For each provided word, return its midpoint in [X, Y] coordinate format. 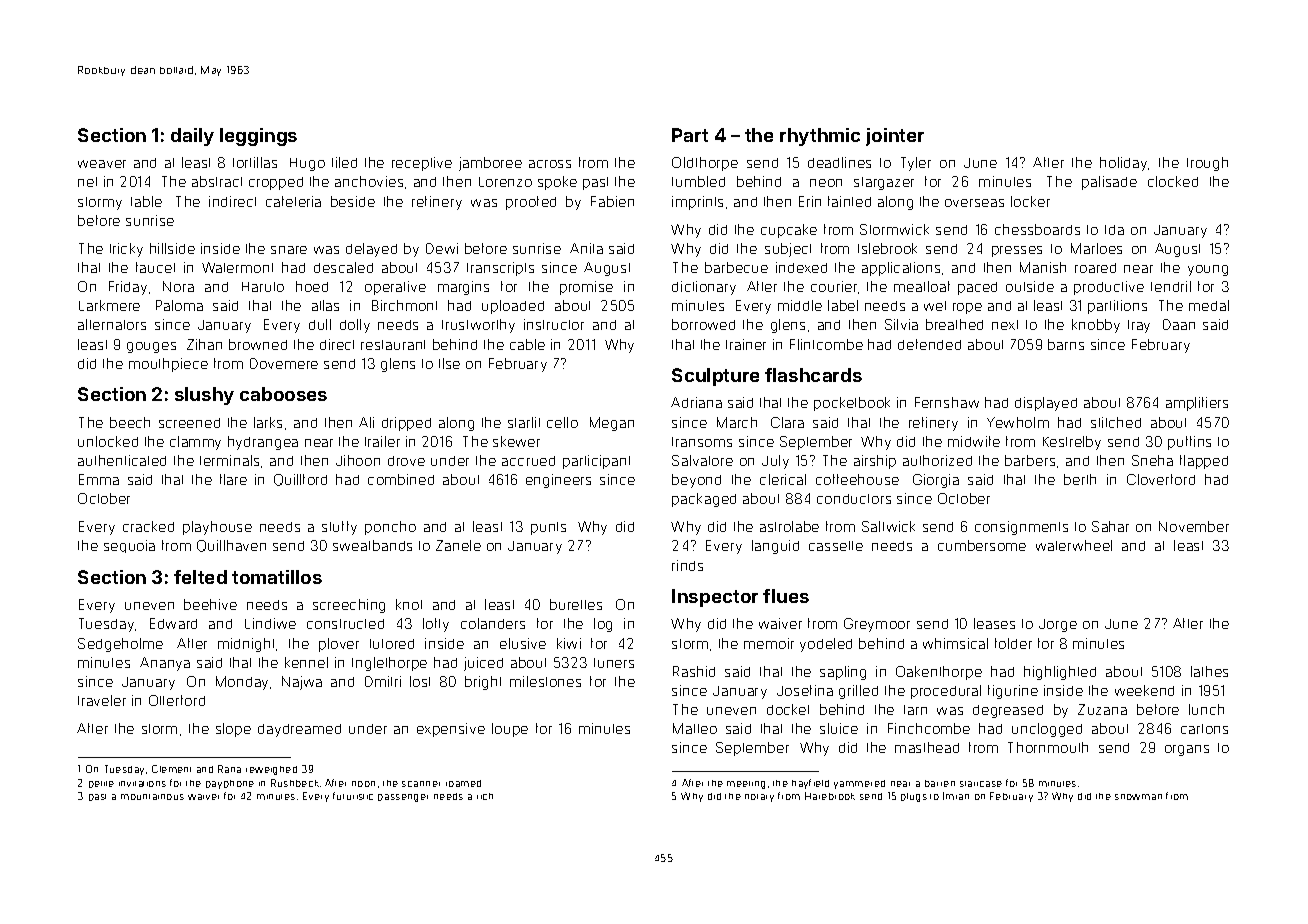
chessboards [1037, 229]
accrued [528, 461]
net [87, 182]
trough [1207, 164]
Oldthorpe [705, 164]
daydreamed [299, 730]
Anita [586, 248]
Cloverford [1161, 479]
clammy [195, 443]
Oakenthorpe [939, 673]
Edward [173, 623]
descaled [343, 267]
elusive [523, 643]
